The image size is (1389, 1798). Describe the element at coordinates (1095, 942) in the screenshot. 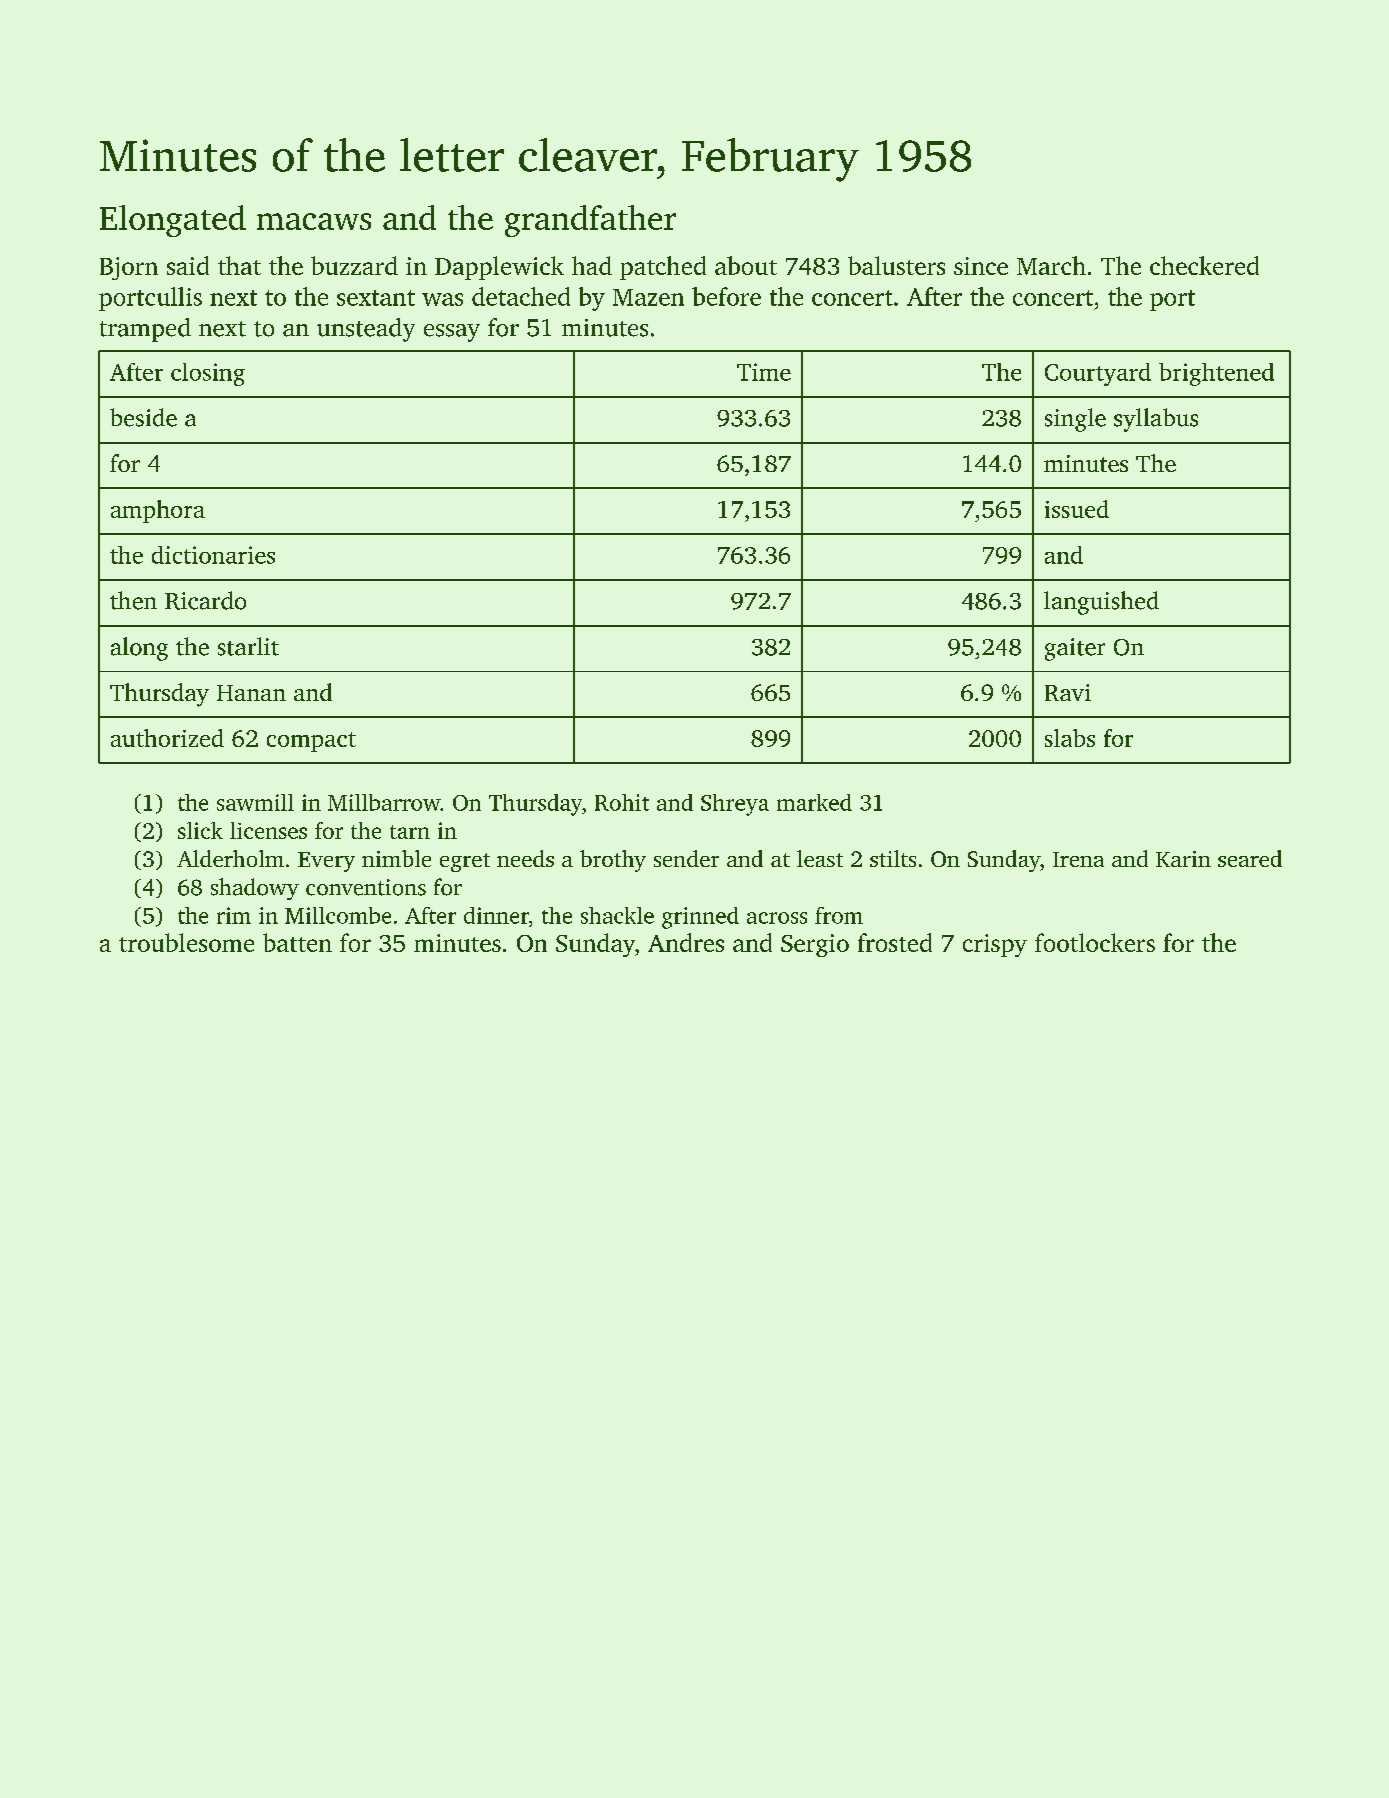

I see `footlockers` at that location.
